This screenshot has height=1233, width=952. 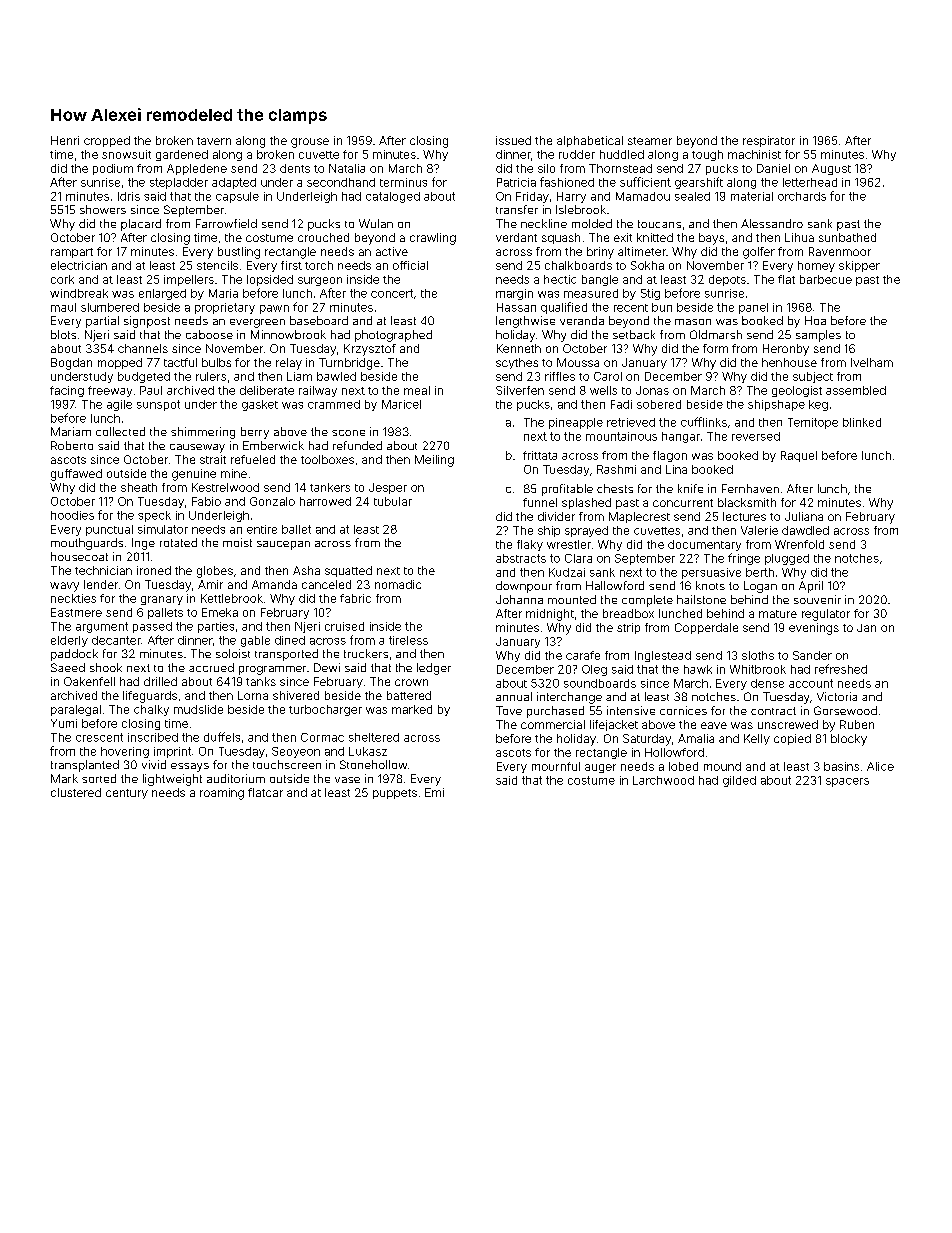 What do you see at coordinates (72, 515) in the screenshot?
I see `hoodies` at bounding box center [72, 515].
